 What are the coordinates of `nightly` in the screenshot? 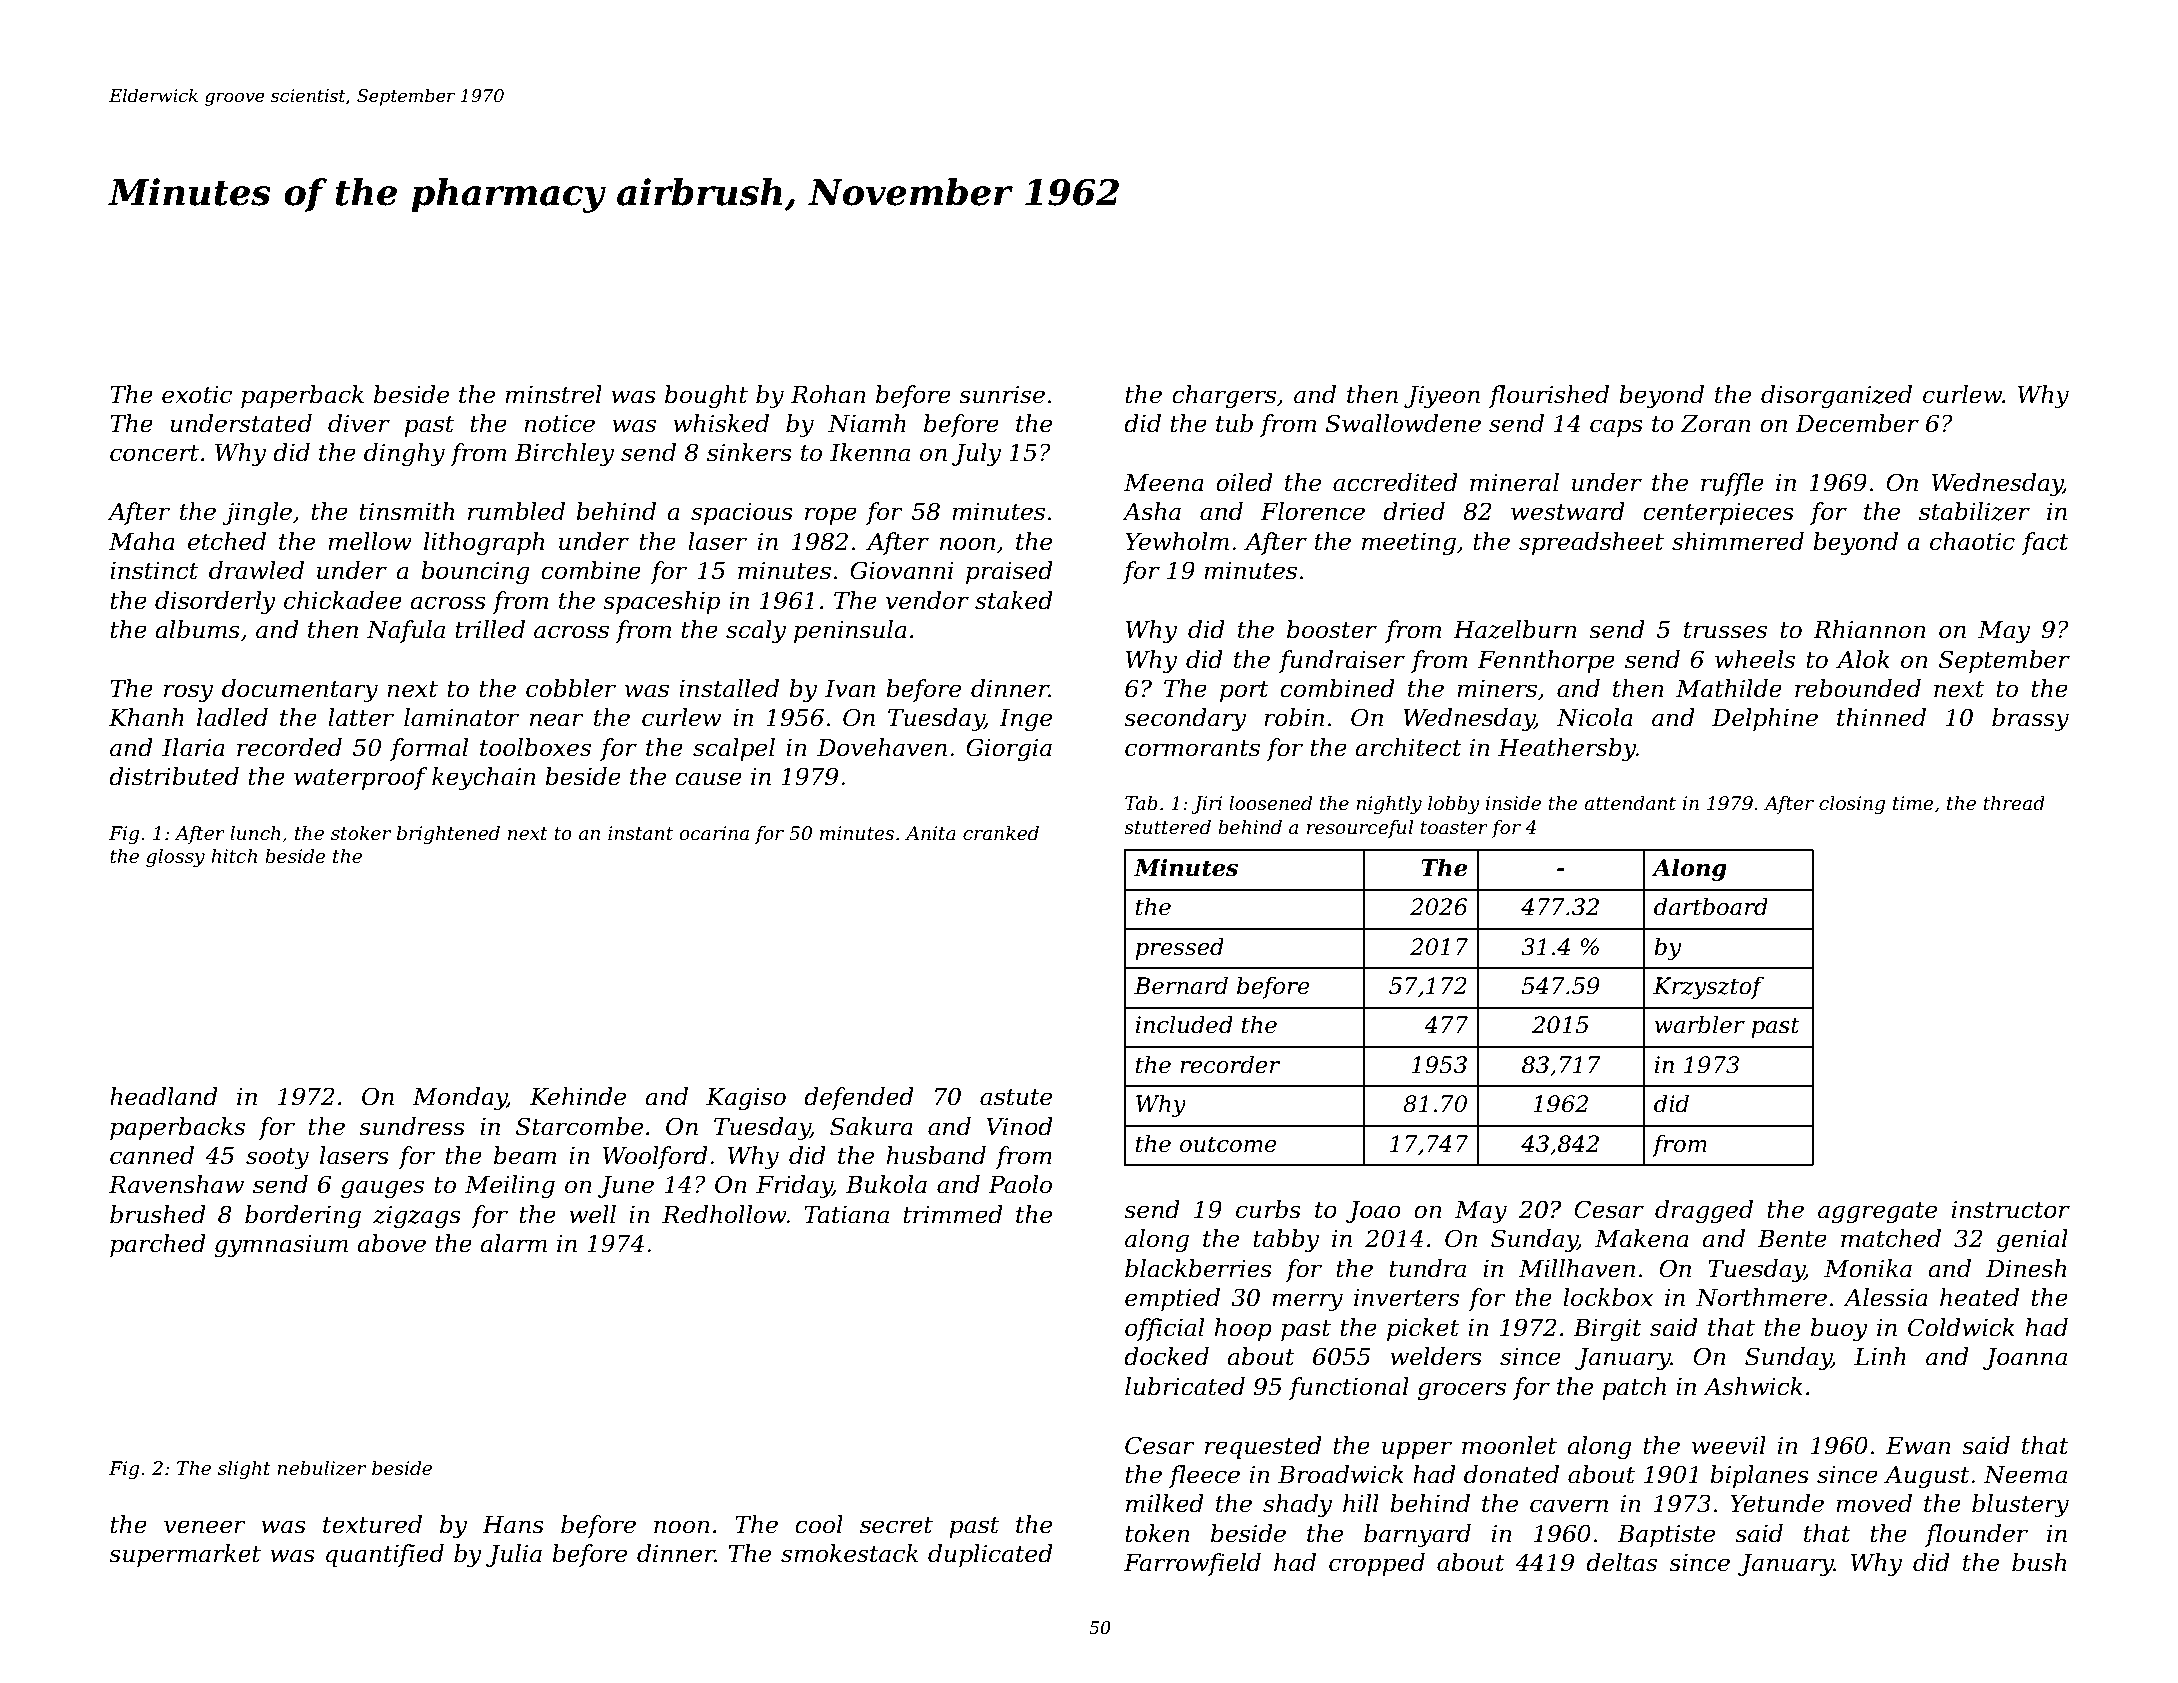 It's located at (1389, 805).
